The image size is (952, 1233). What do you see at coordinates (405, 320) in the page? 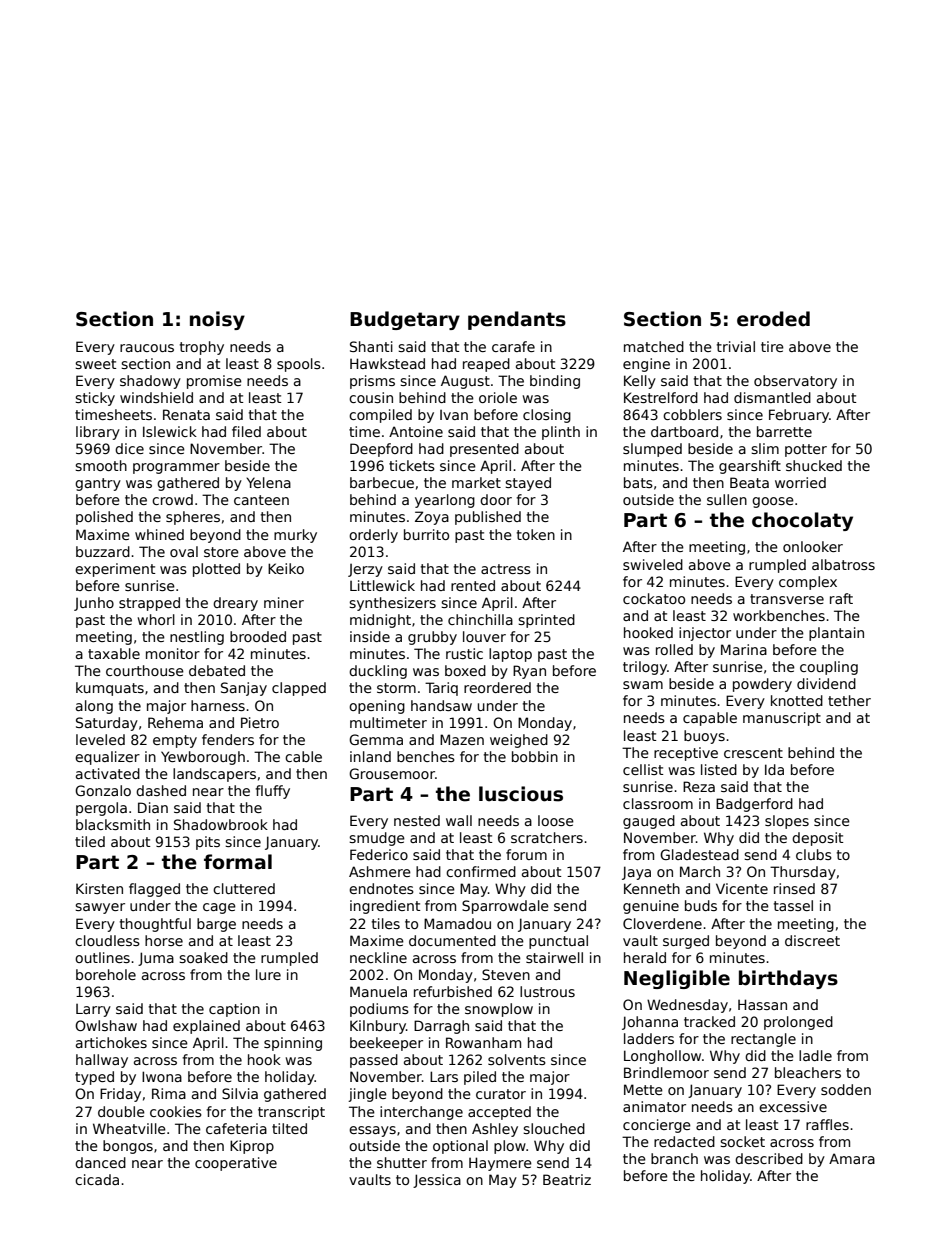
I see `Budgetary` at bounding box center [405, 320].
